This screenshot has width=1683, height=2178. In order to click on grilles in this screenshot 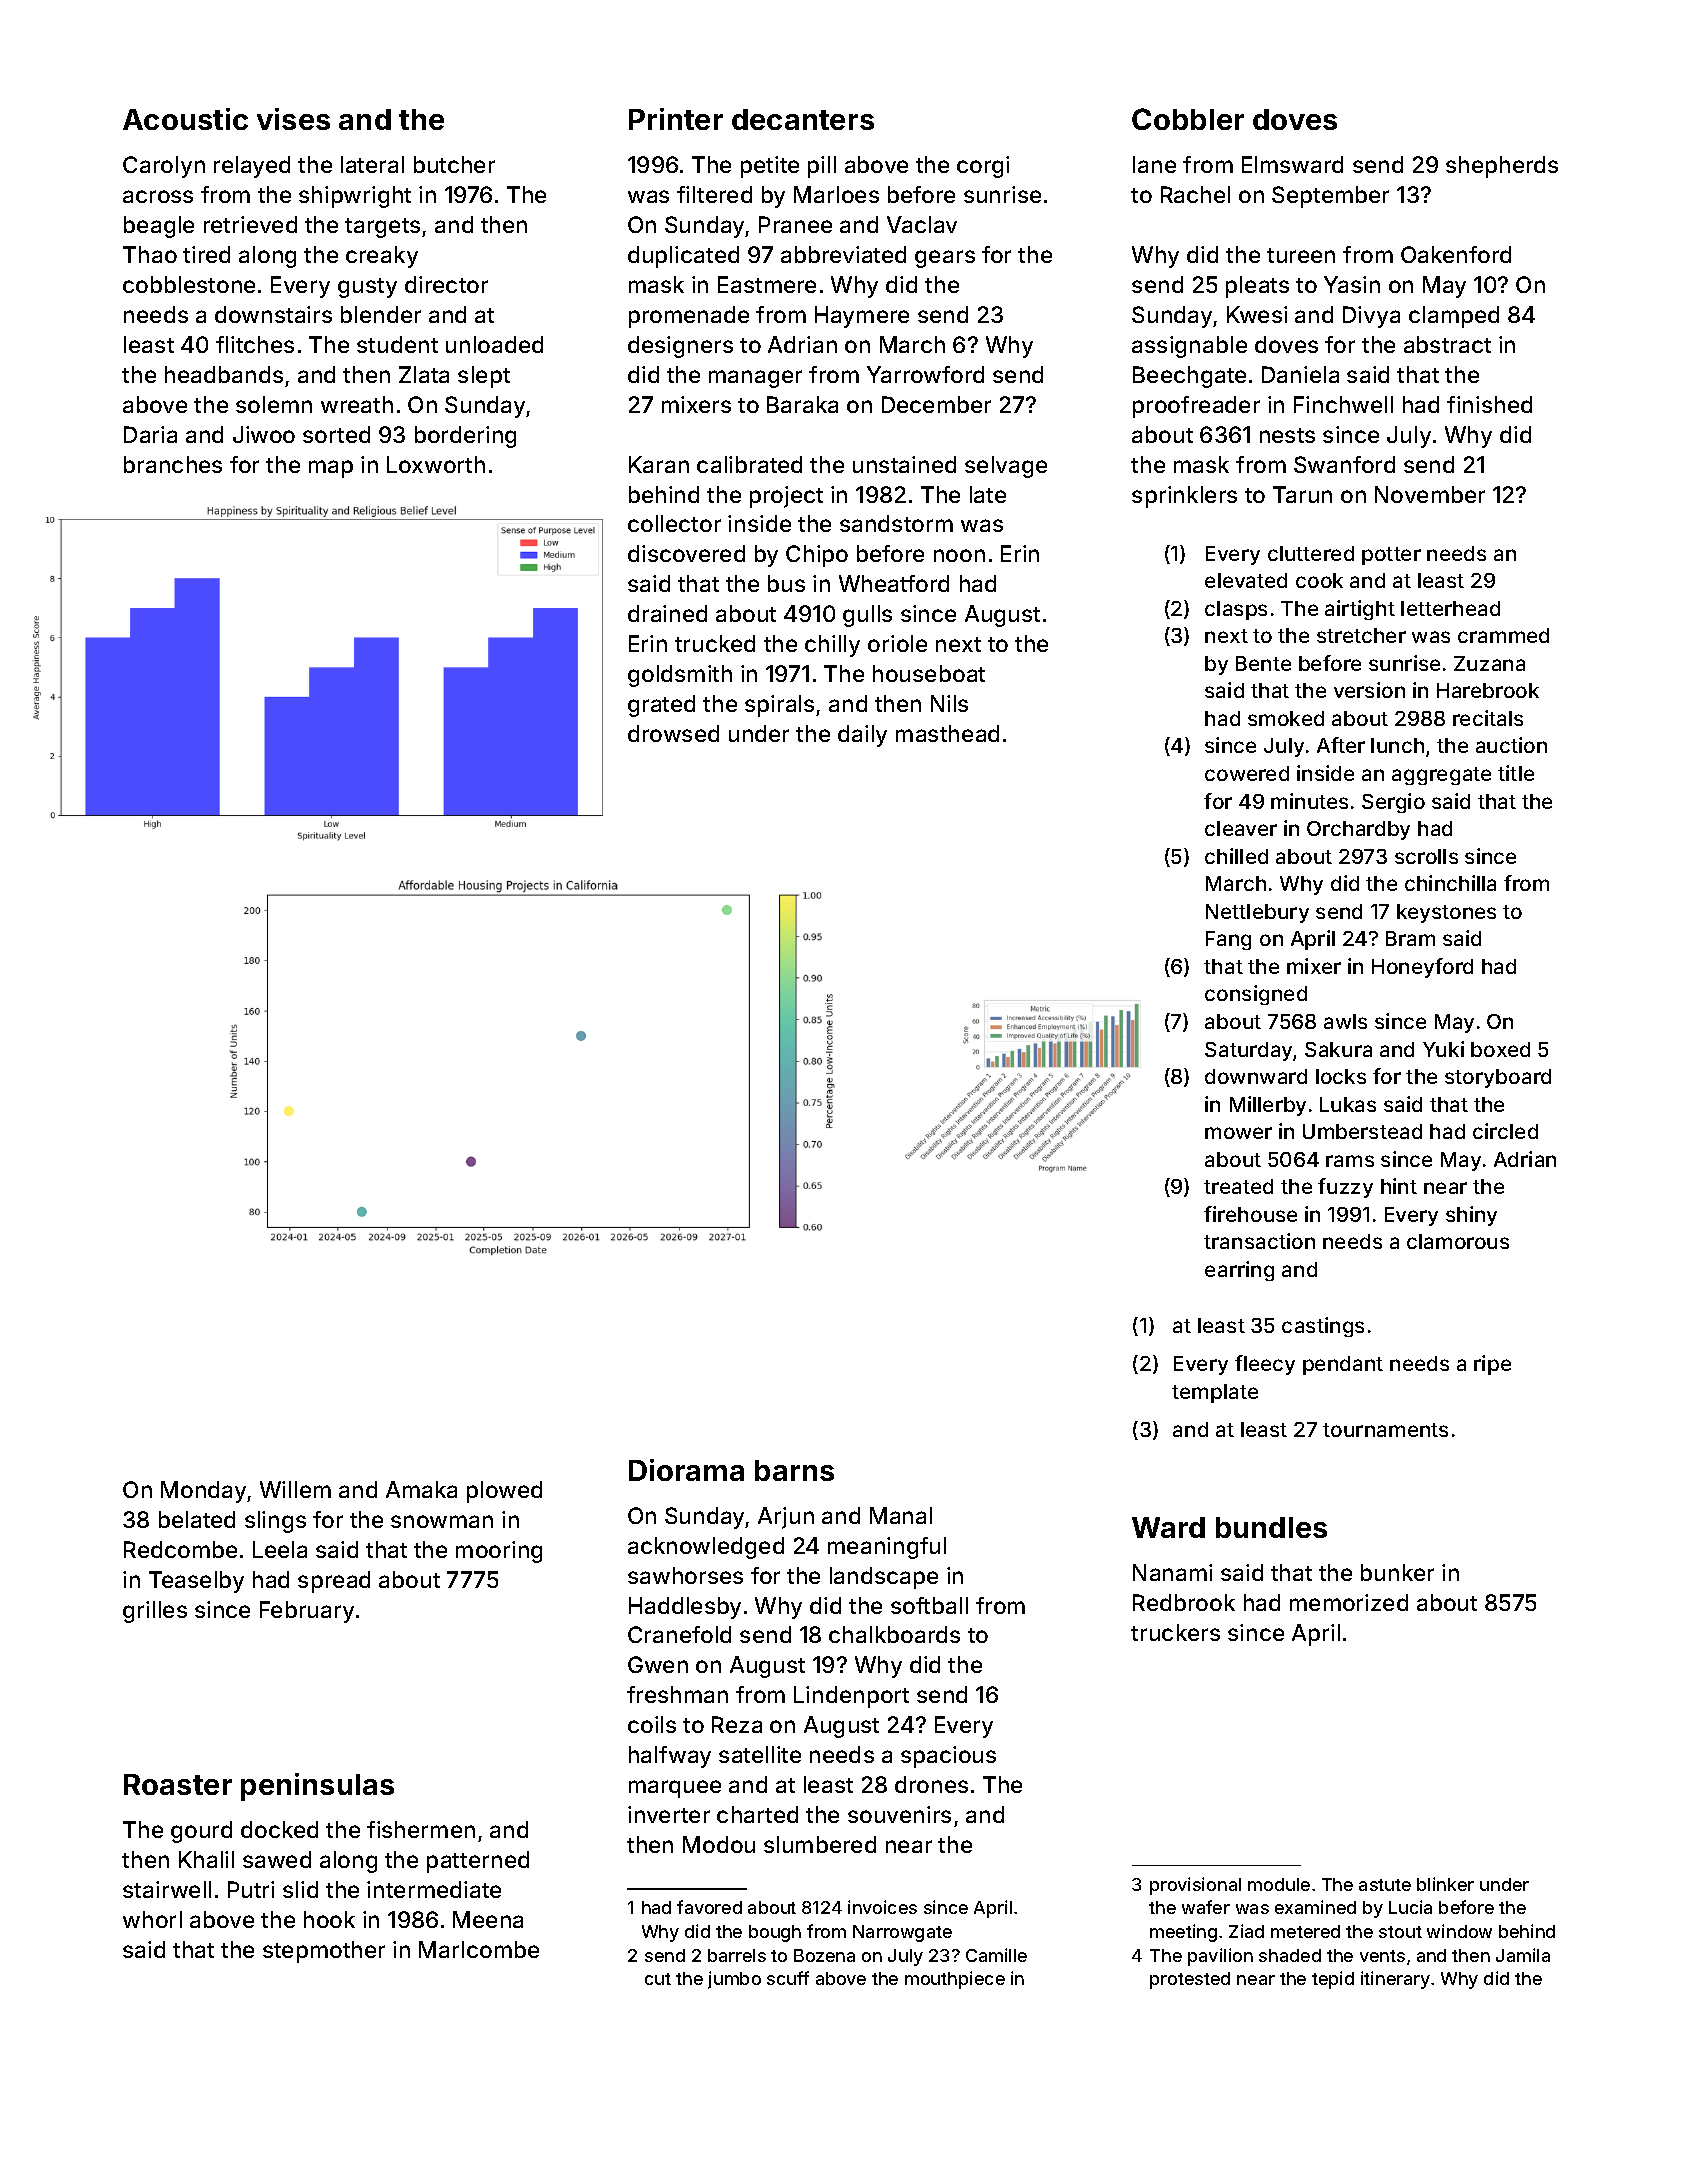, I will do `click(155, 1612)`.
